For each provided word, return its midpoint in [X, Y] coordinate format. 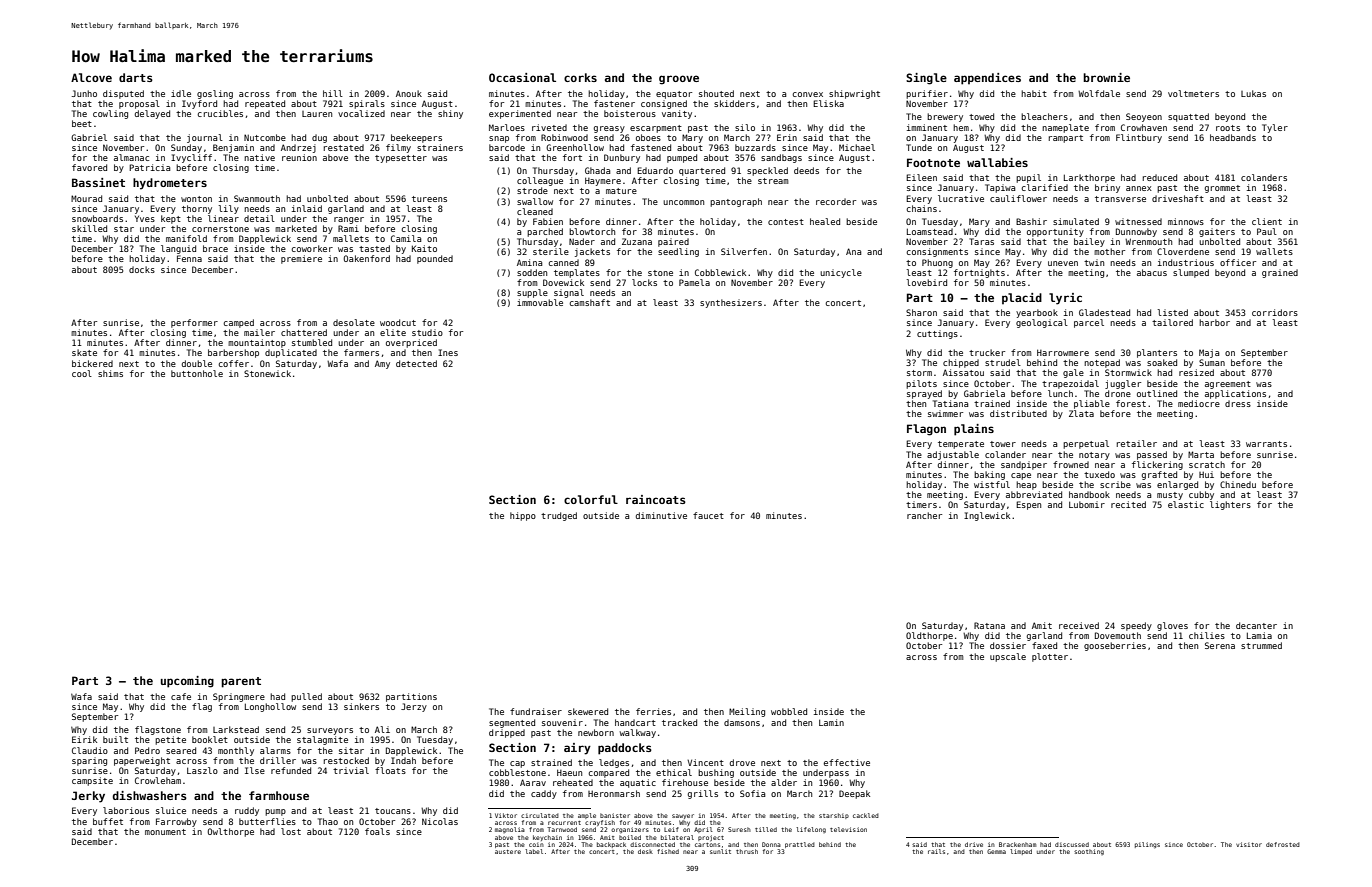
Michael [857, 147]
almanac [131, 157]
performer [194, 323]
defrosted [1283, 844]
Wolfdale [1099, 93]
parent [241, 682]
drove [742, 762]
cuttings [937, 334]
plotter [1050, 657]
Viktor [506, 815]
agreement [1228, 385]
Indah [403, 760]
